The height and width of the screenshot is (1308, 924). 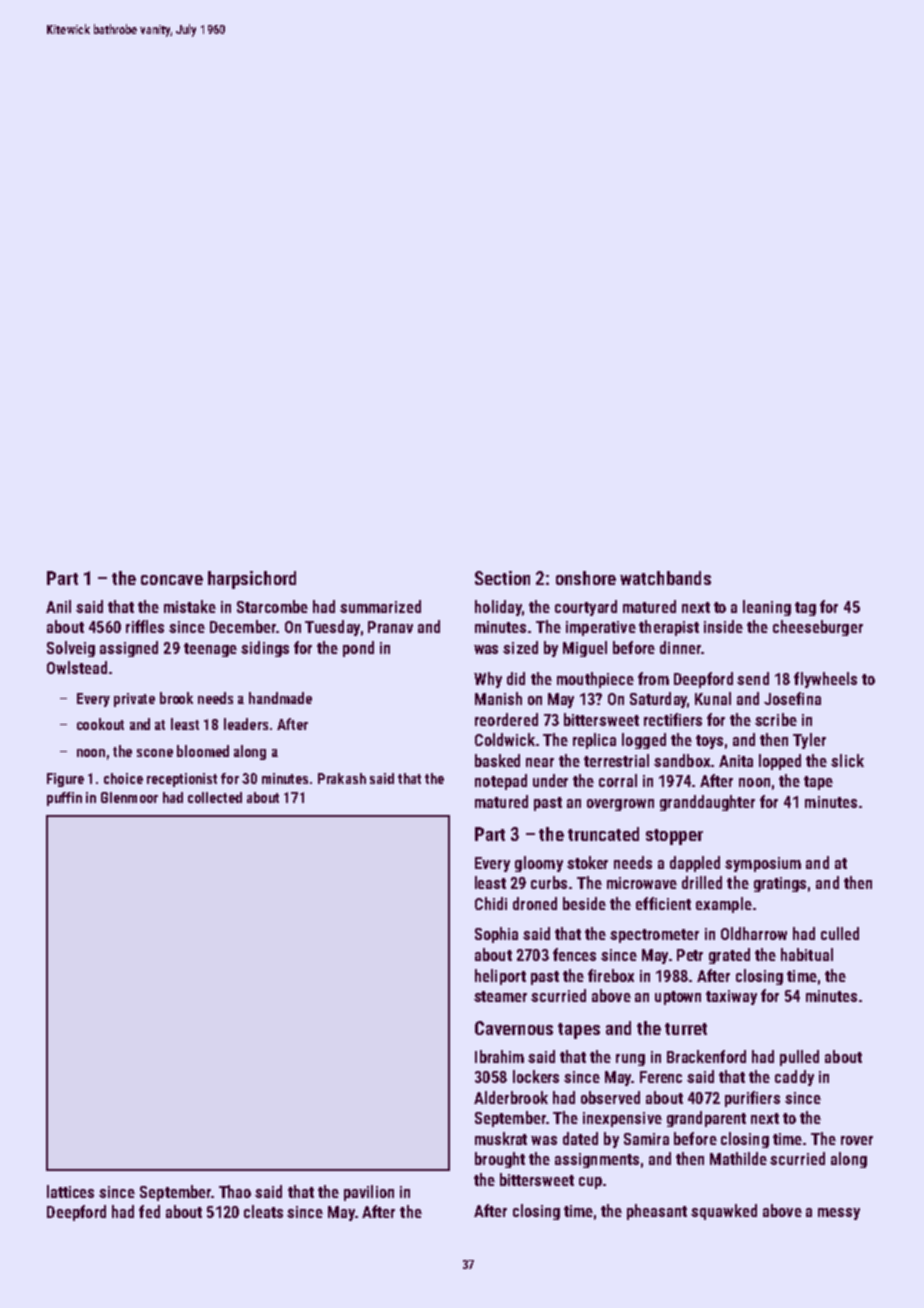 What do you see at coordinates (825, 680) in the screenshot?
I see `flywheels` at bounding box center [825, 680].
